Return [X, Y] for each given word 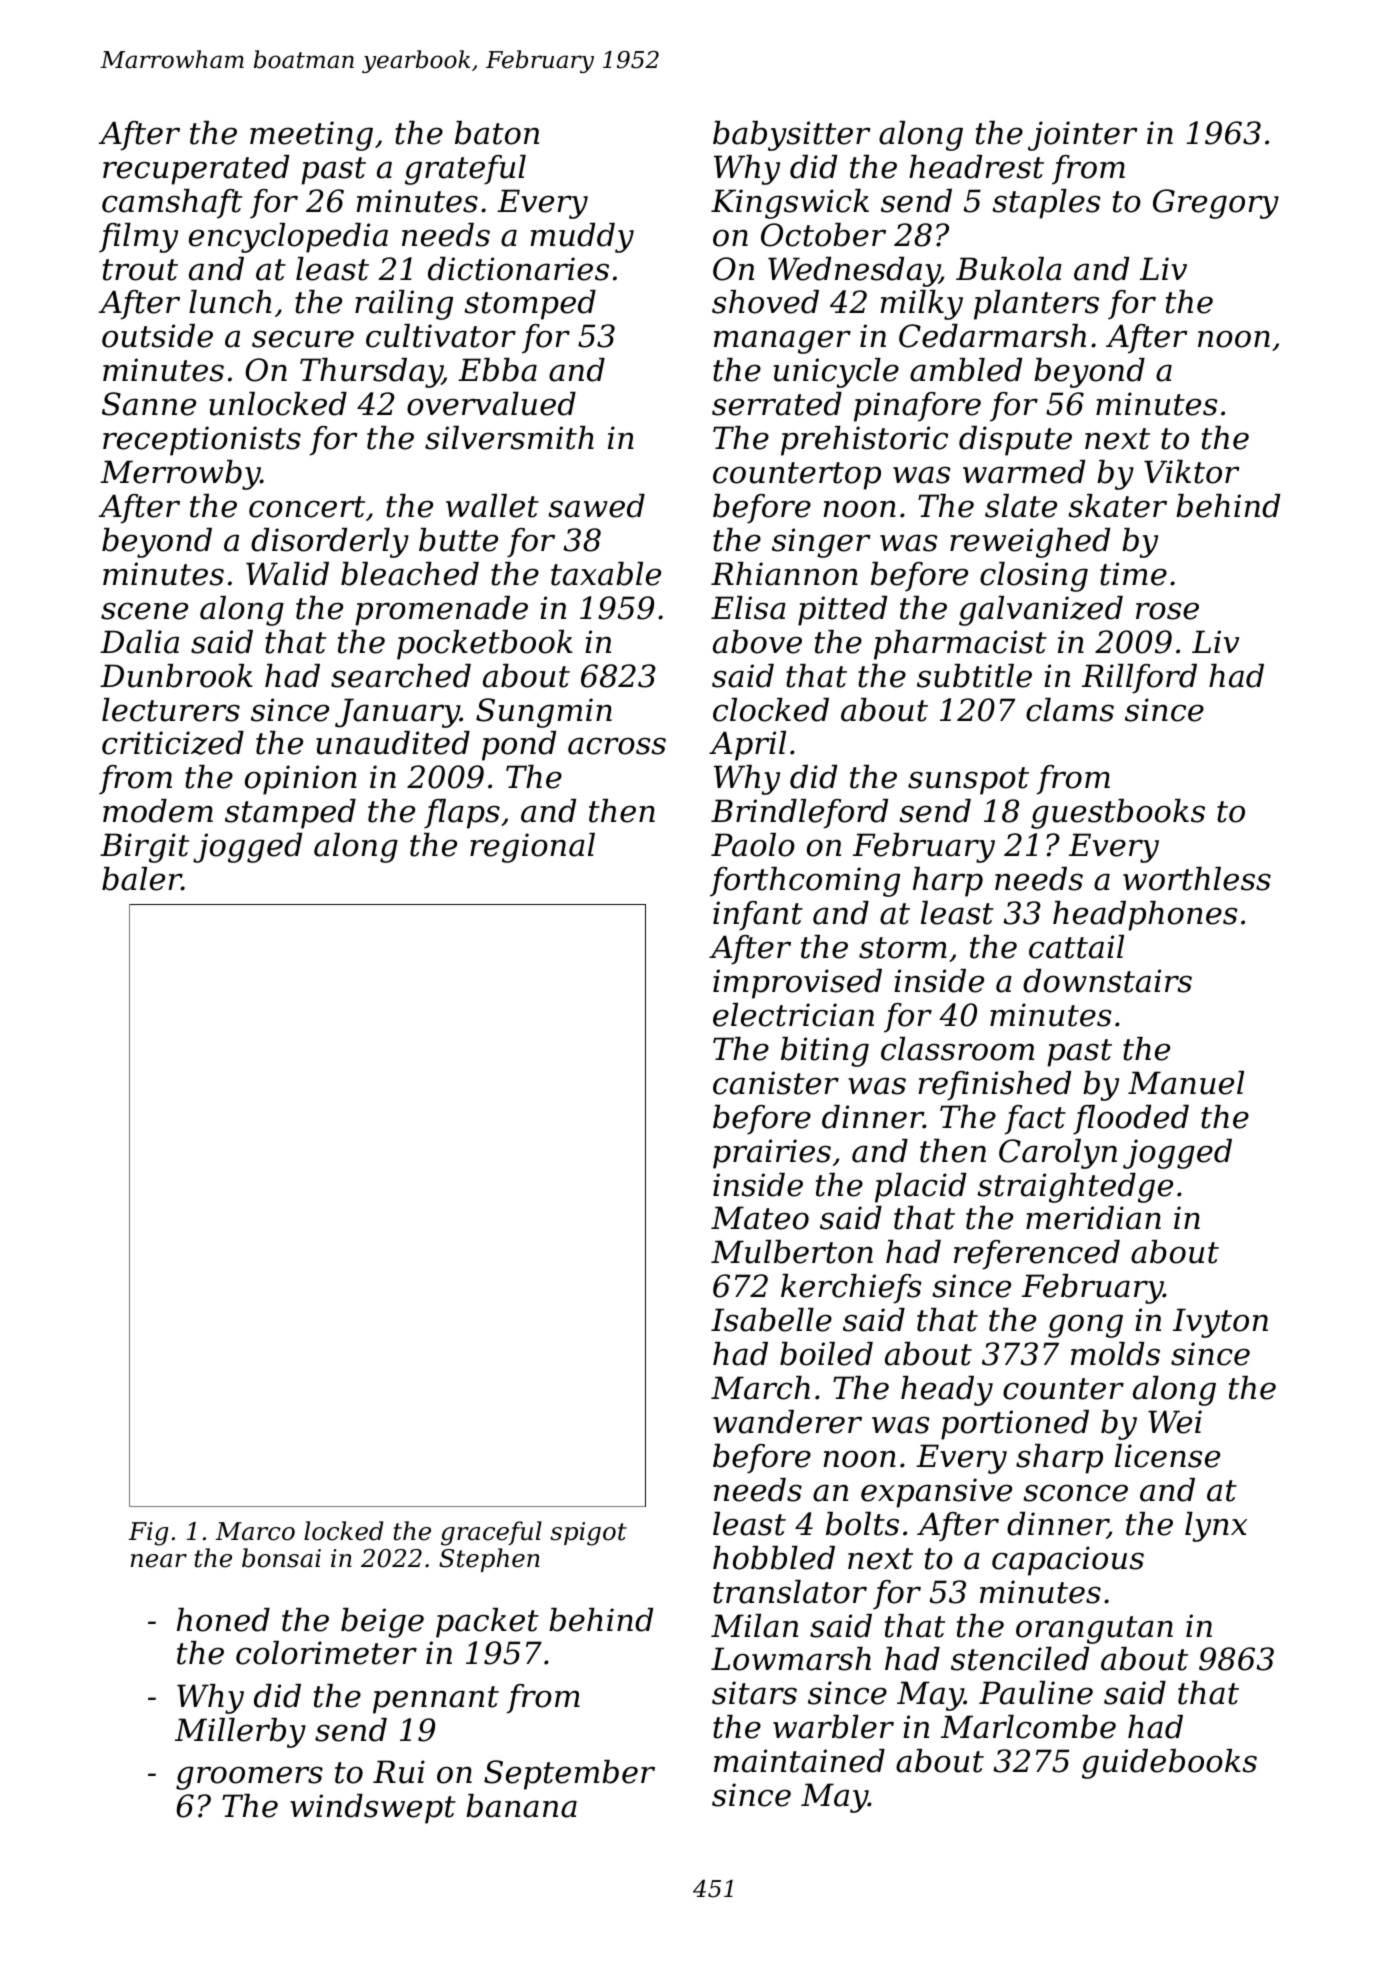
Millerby [240, 1733]
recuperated [196, 170]
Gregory [1216, 204]
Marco [255, 1531]
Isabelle [771, 1320]
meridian [1093, 1218]
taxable [606, 574]
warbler [833, 1727]
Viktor [1192, 472]
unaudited [393, 743]
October [823, 235]
